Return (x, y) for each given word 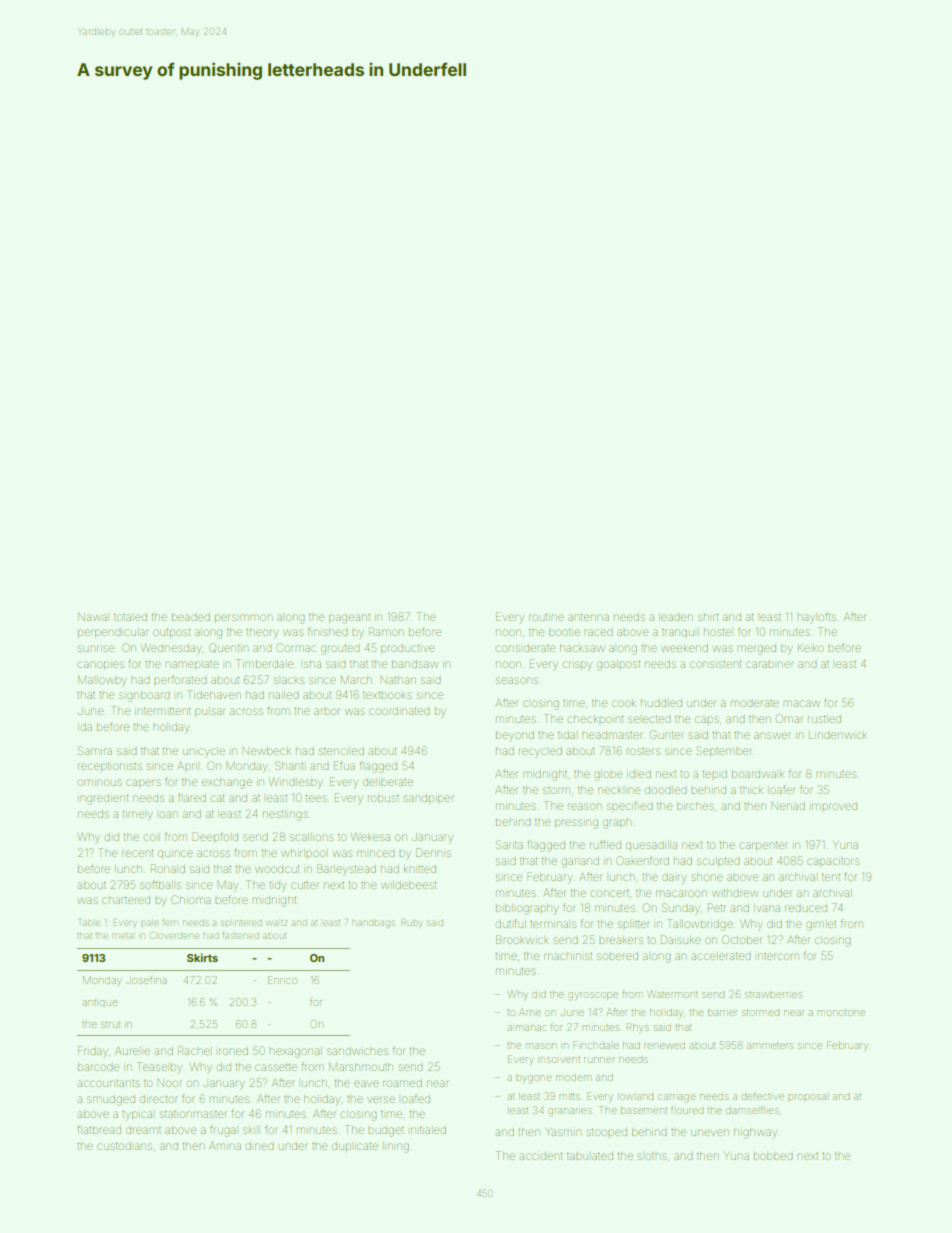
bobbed (773, 1156)
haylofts (816, 618)
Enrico (282, 980)
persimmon (243, 617)
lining (397, 1148)
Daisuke (681, 939)
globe (608, 775)
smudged (111, 1100)
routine (546, 617)
